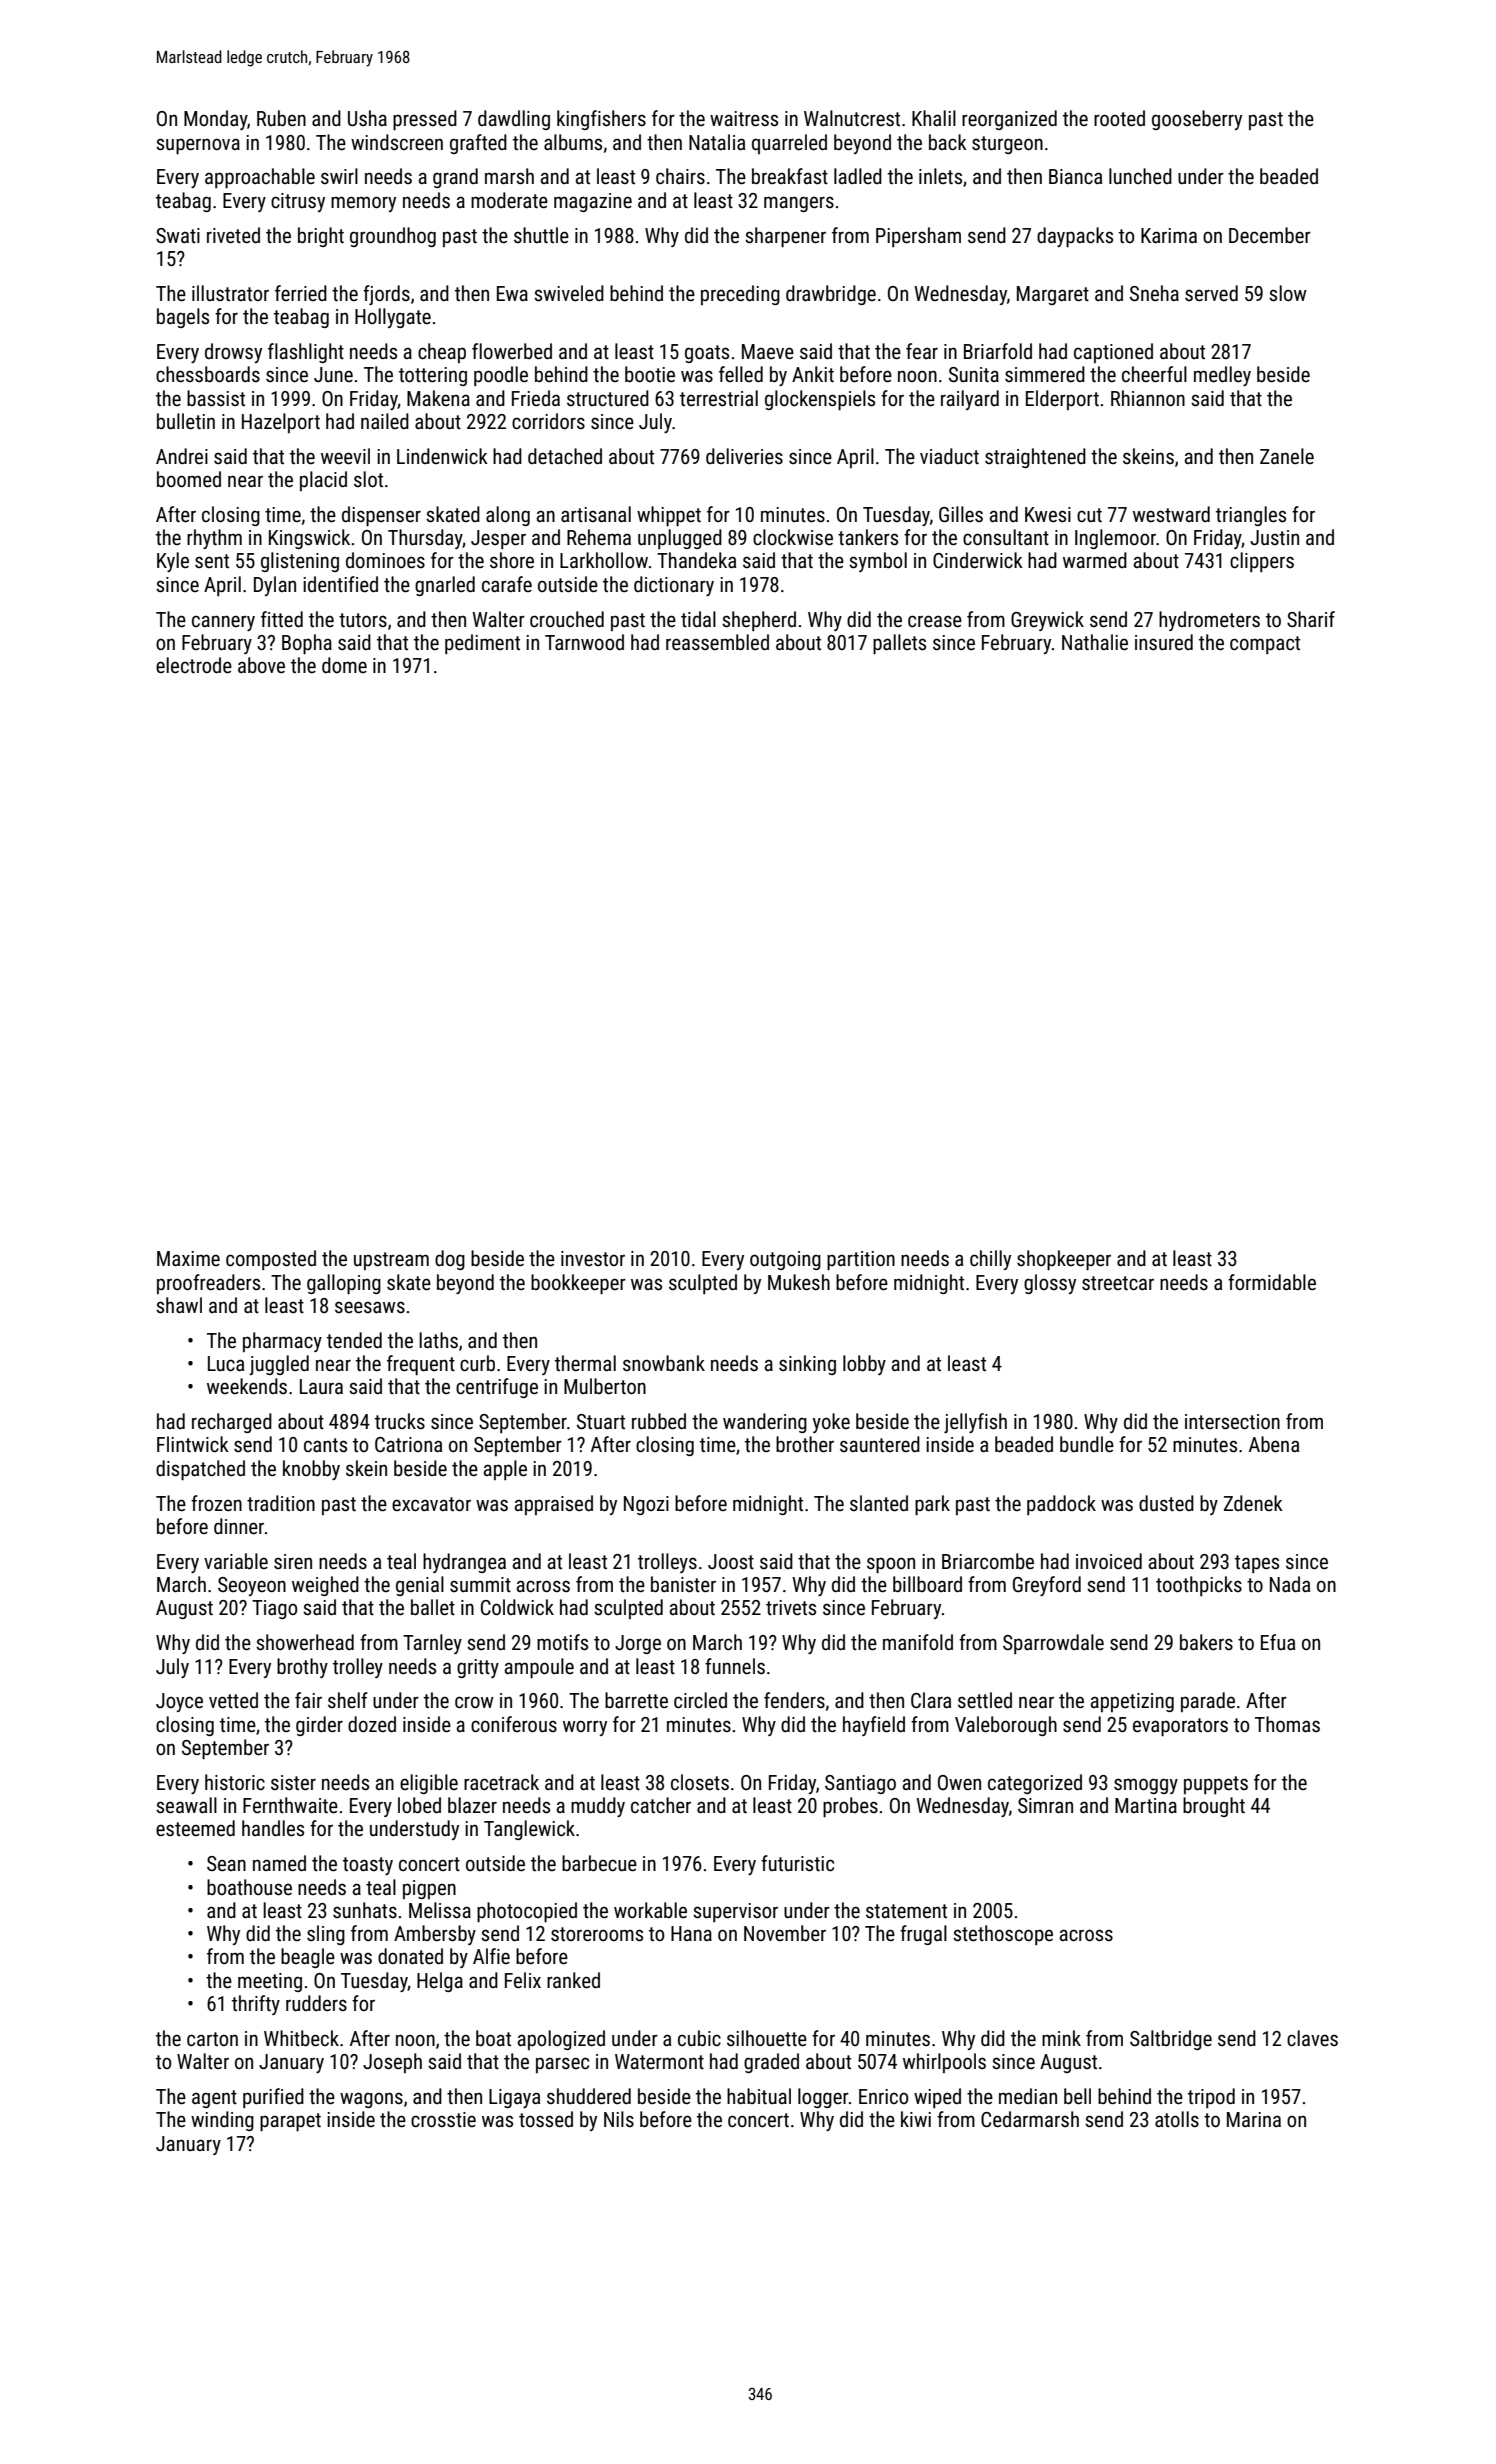  I want to click on Jorge, so click(638, 1644).
